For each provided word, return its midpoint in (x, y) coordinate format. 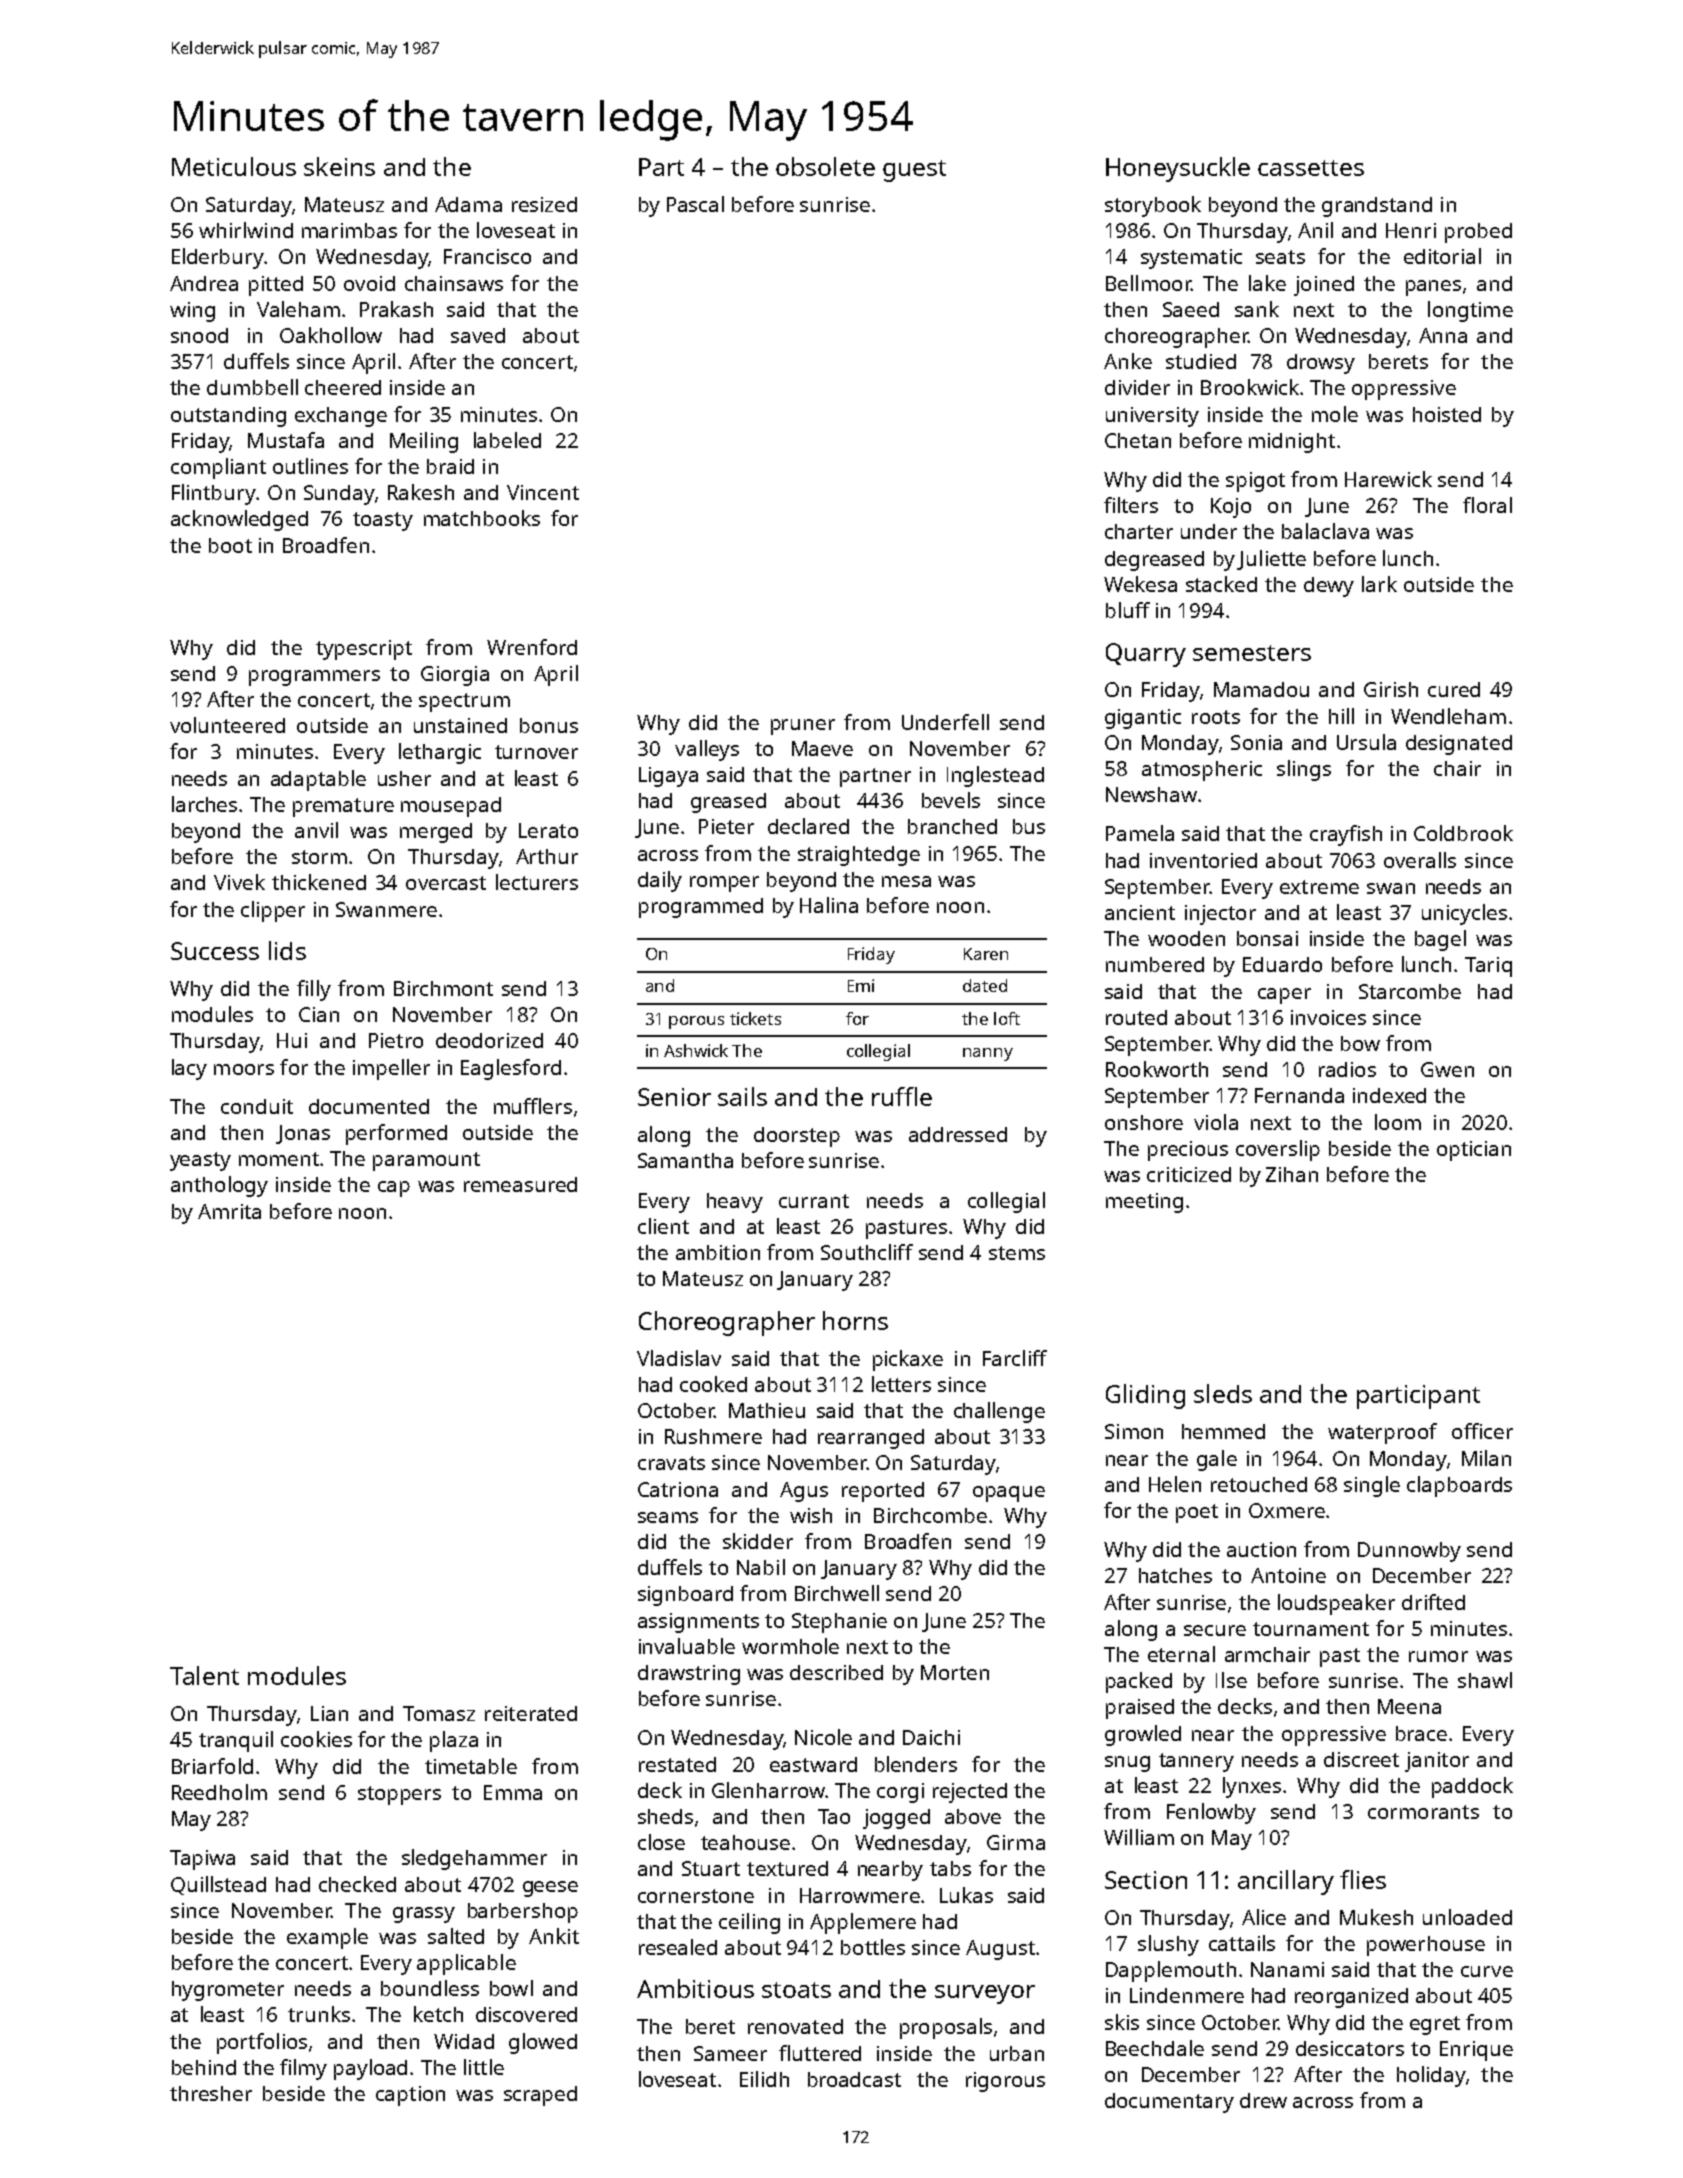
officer (1482, 1431)
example (327, 1938)
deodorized (489, 1040)
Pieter (726, 826)
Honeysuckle (1178, 169)
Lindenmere (1187, 1995)
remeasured (520, 1184)
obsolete (825, 166)
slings (1304, 770)
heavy (735, 1203)
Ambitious (695, 1988)
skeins (339, 166)
